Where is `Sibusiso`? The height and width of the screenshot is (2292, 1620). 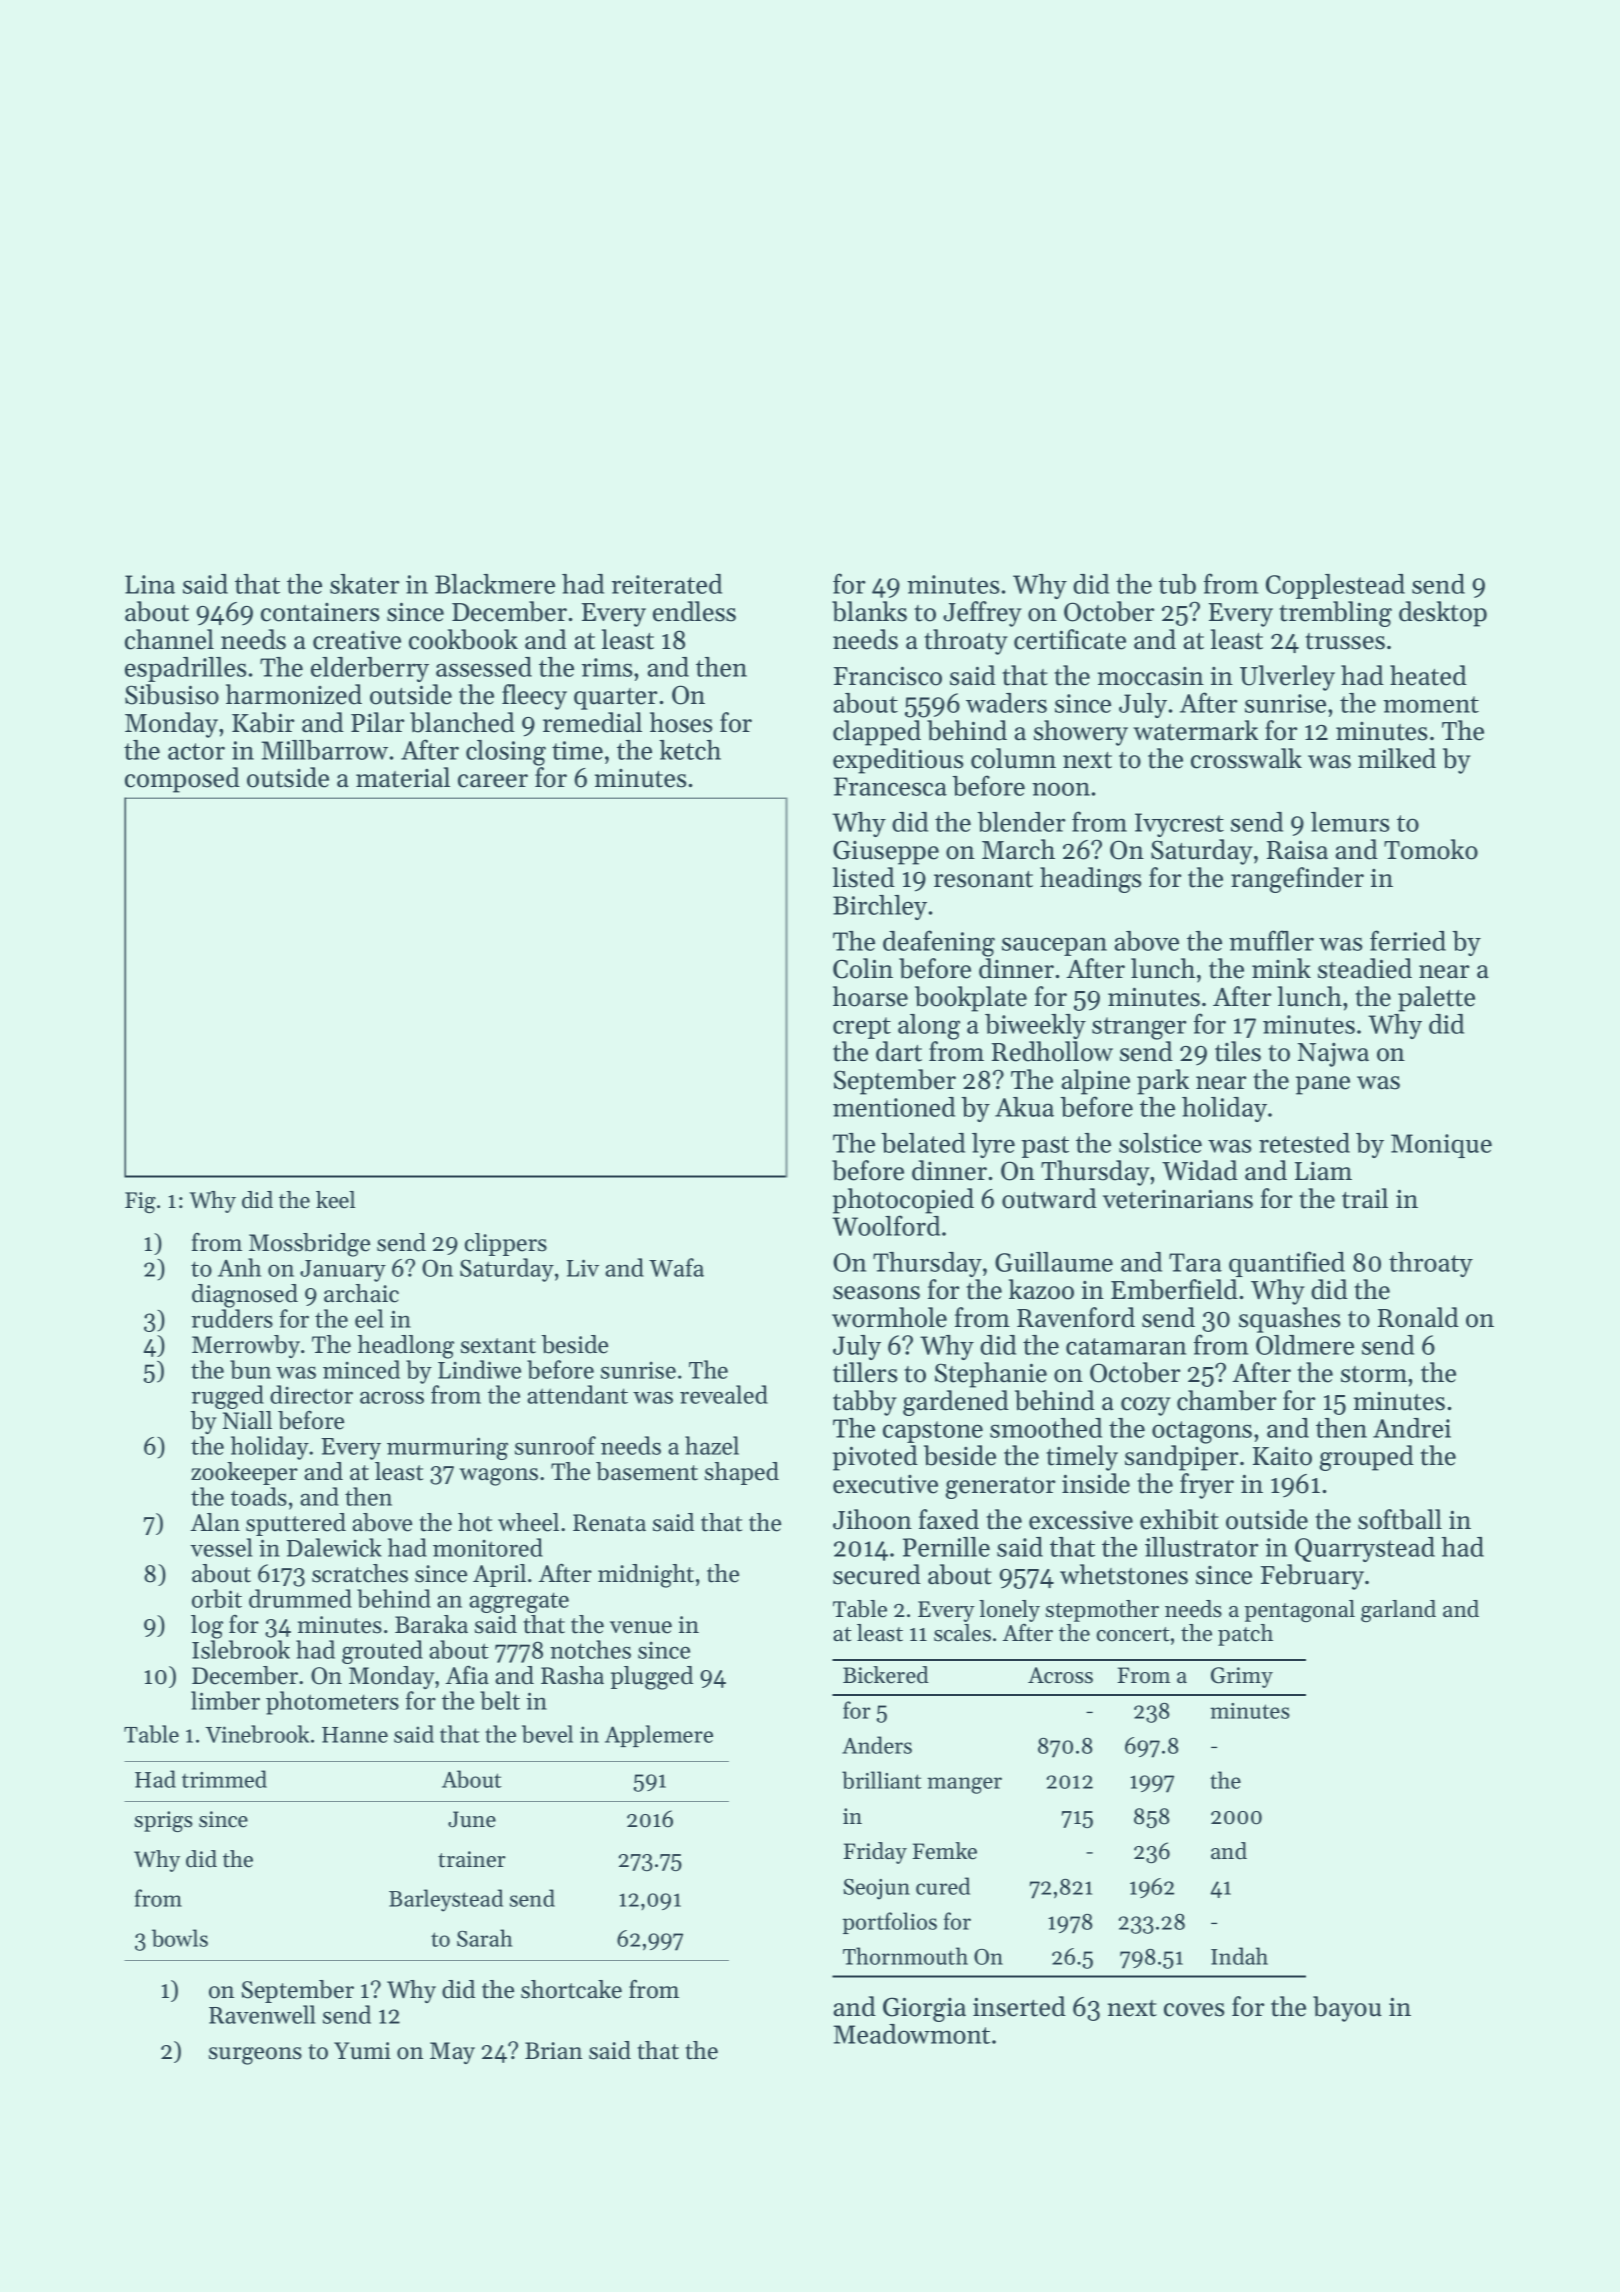 Sibusiso is located at coordinates (172, 694).
